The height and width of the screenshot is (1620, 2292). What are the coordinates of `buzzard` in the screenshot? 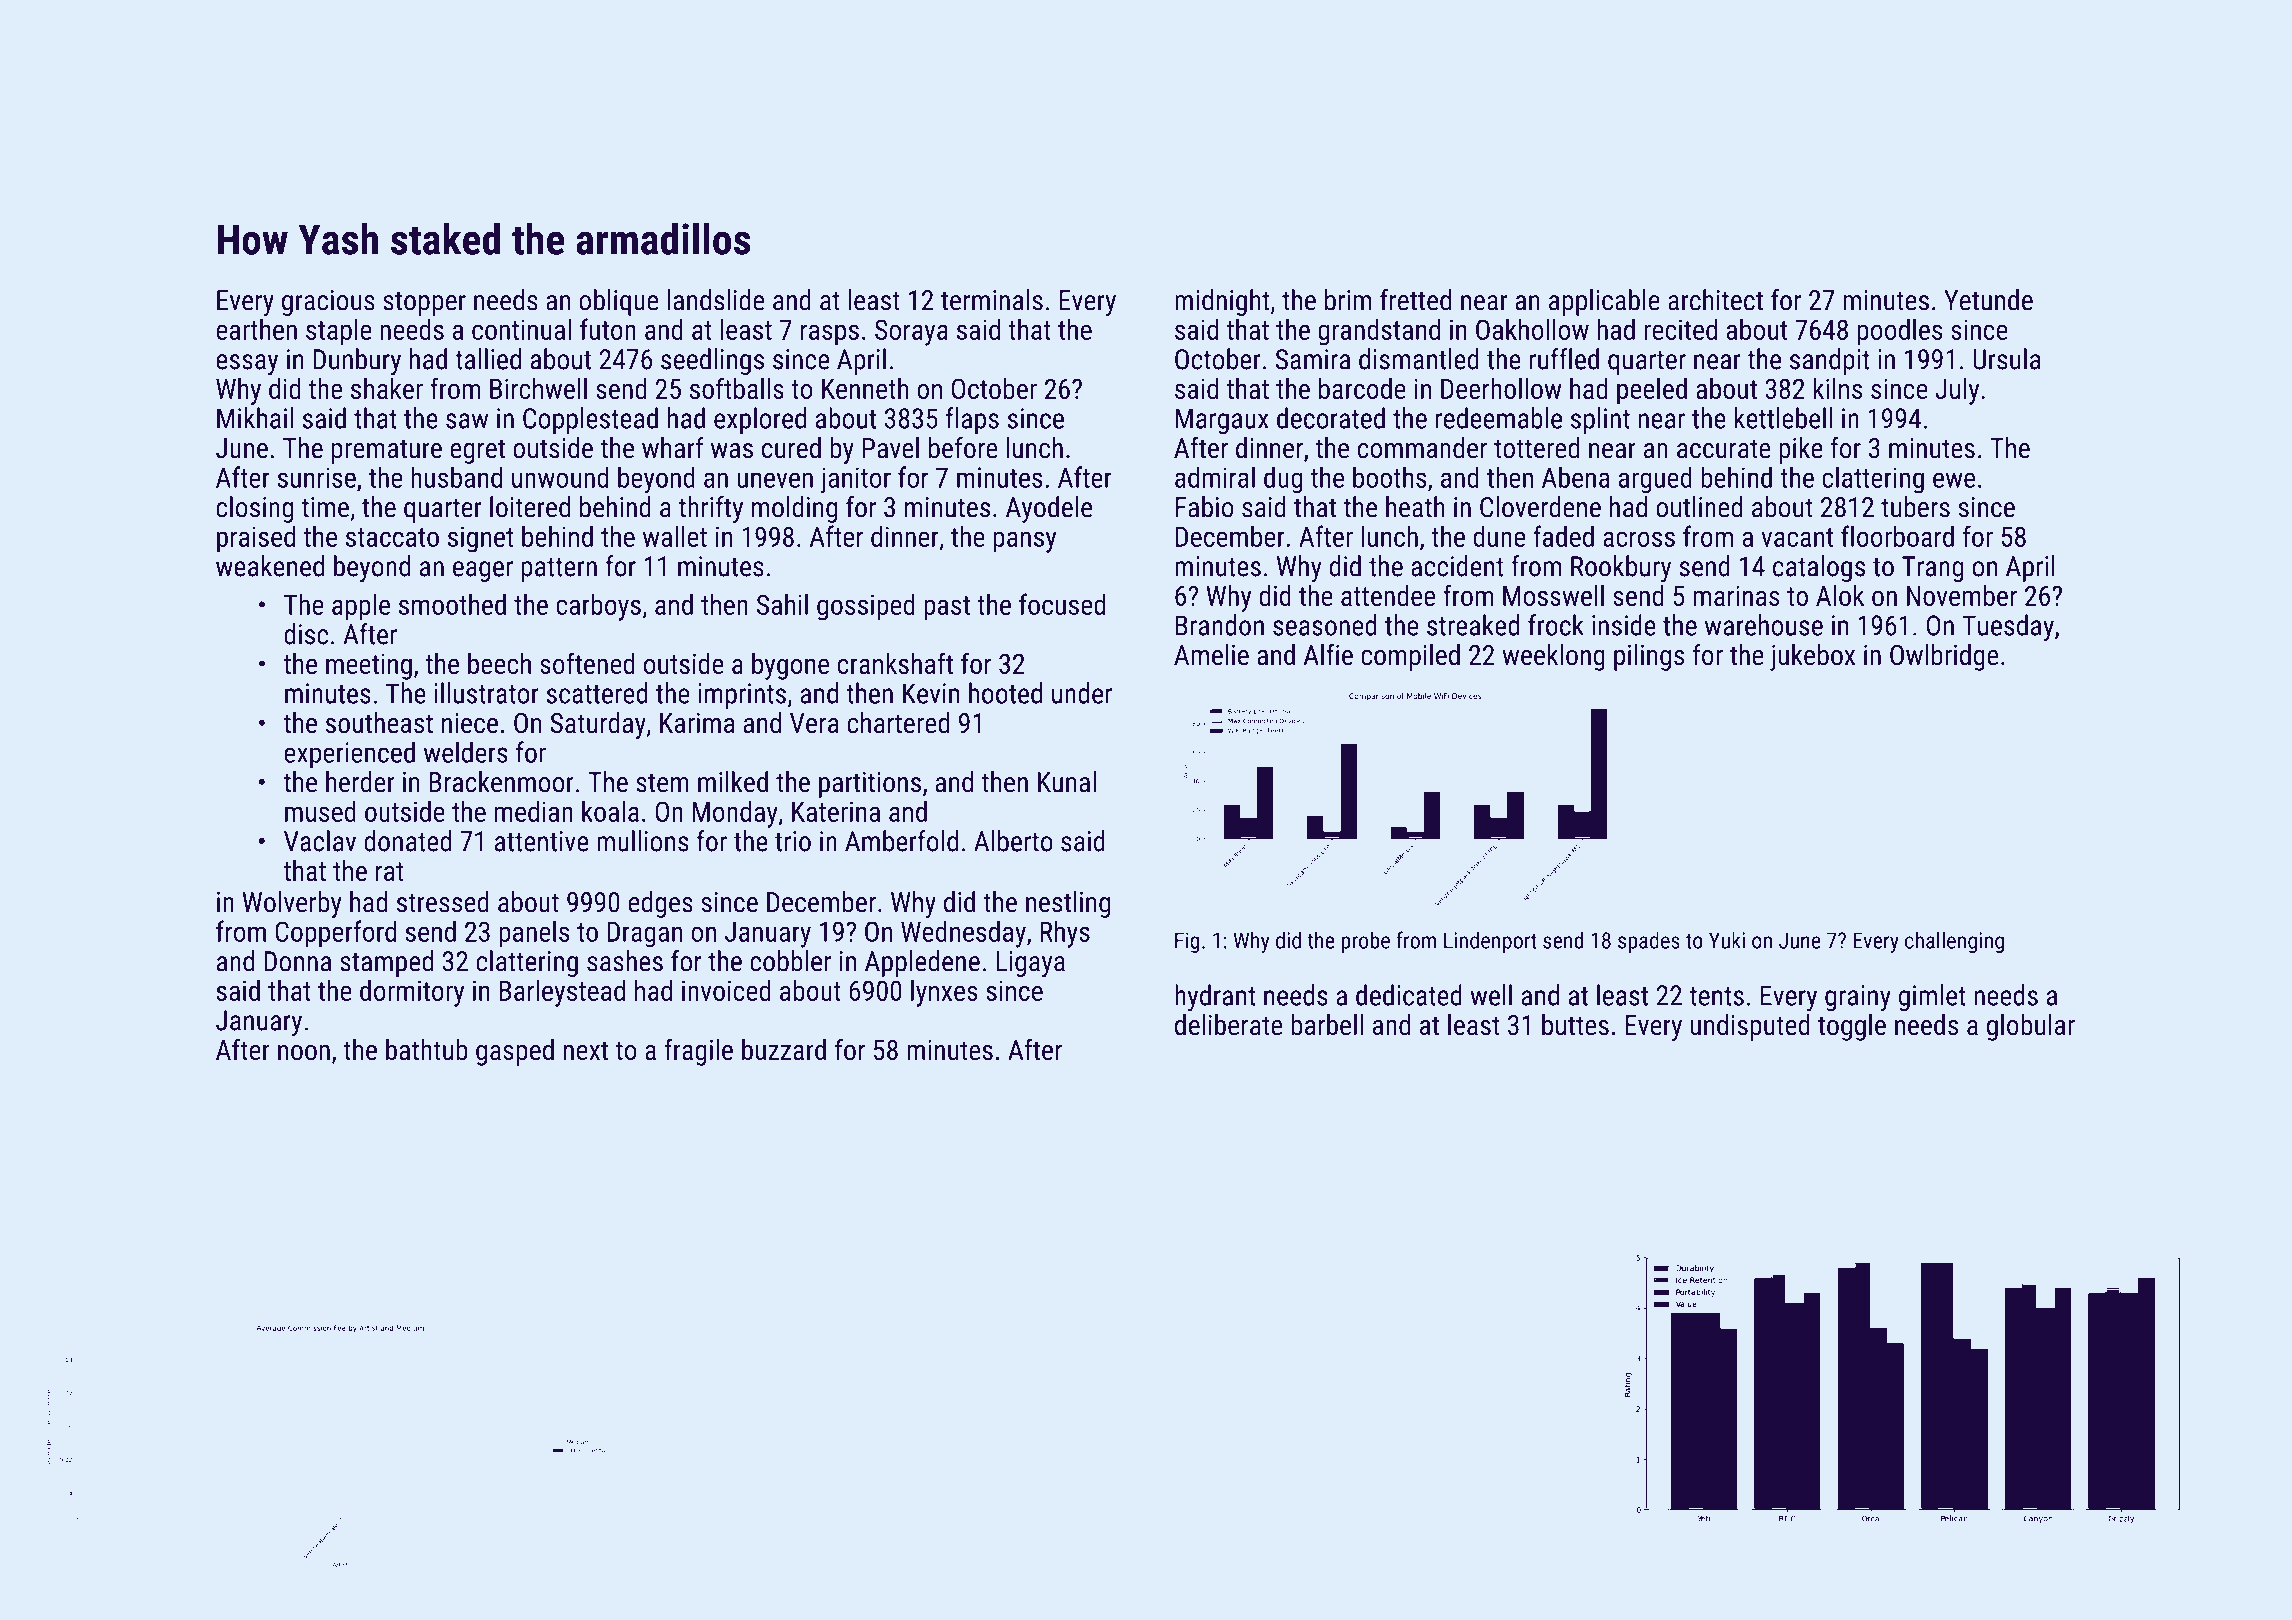 It's located at (784, 1049).
